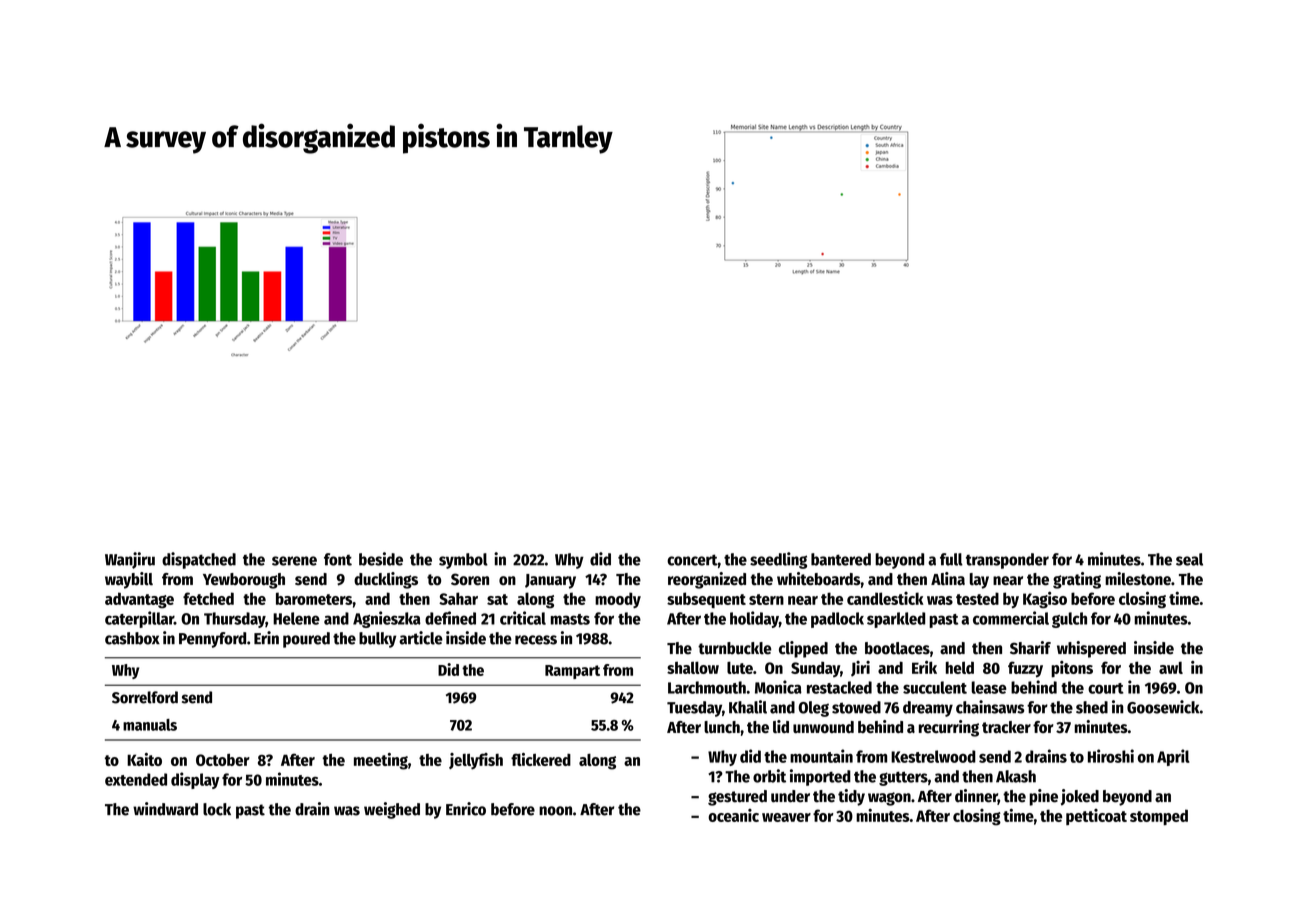  What do you see at coordinates (618, 600) in the document?
I see `moody` at bounding box center [618, 600].
